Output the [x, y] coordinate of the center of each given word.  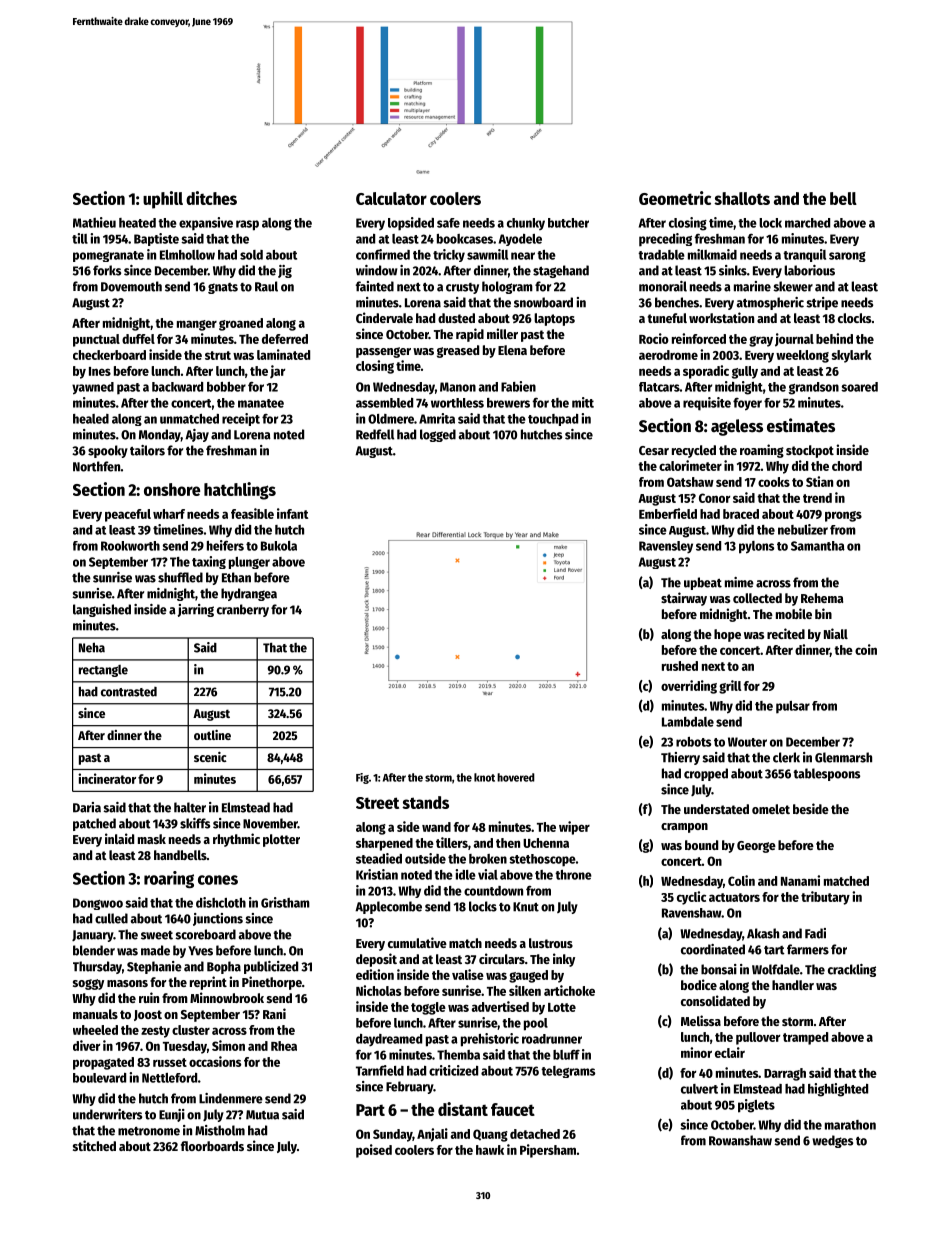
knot [484, 777]
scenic [210, 757]
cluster [191, 1030]
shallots [742, 198]
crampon [684, 828]
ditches [211, 198]
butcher [568, 223]
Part [370, 1110]
